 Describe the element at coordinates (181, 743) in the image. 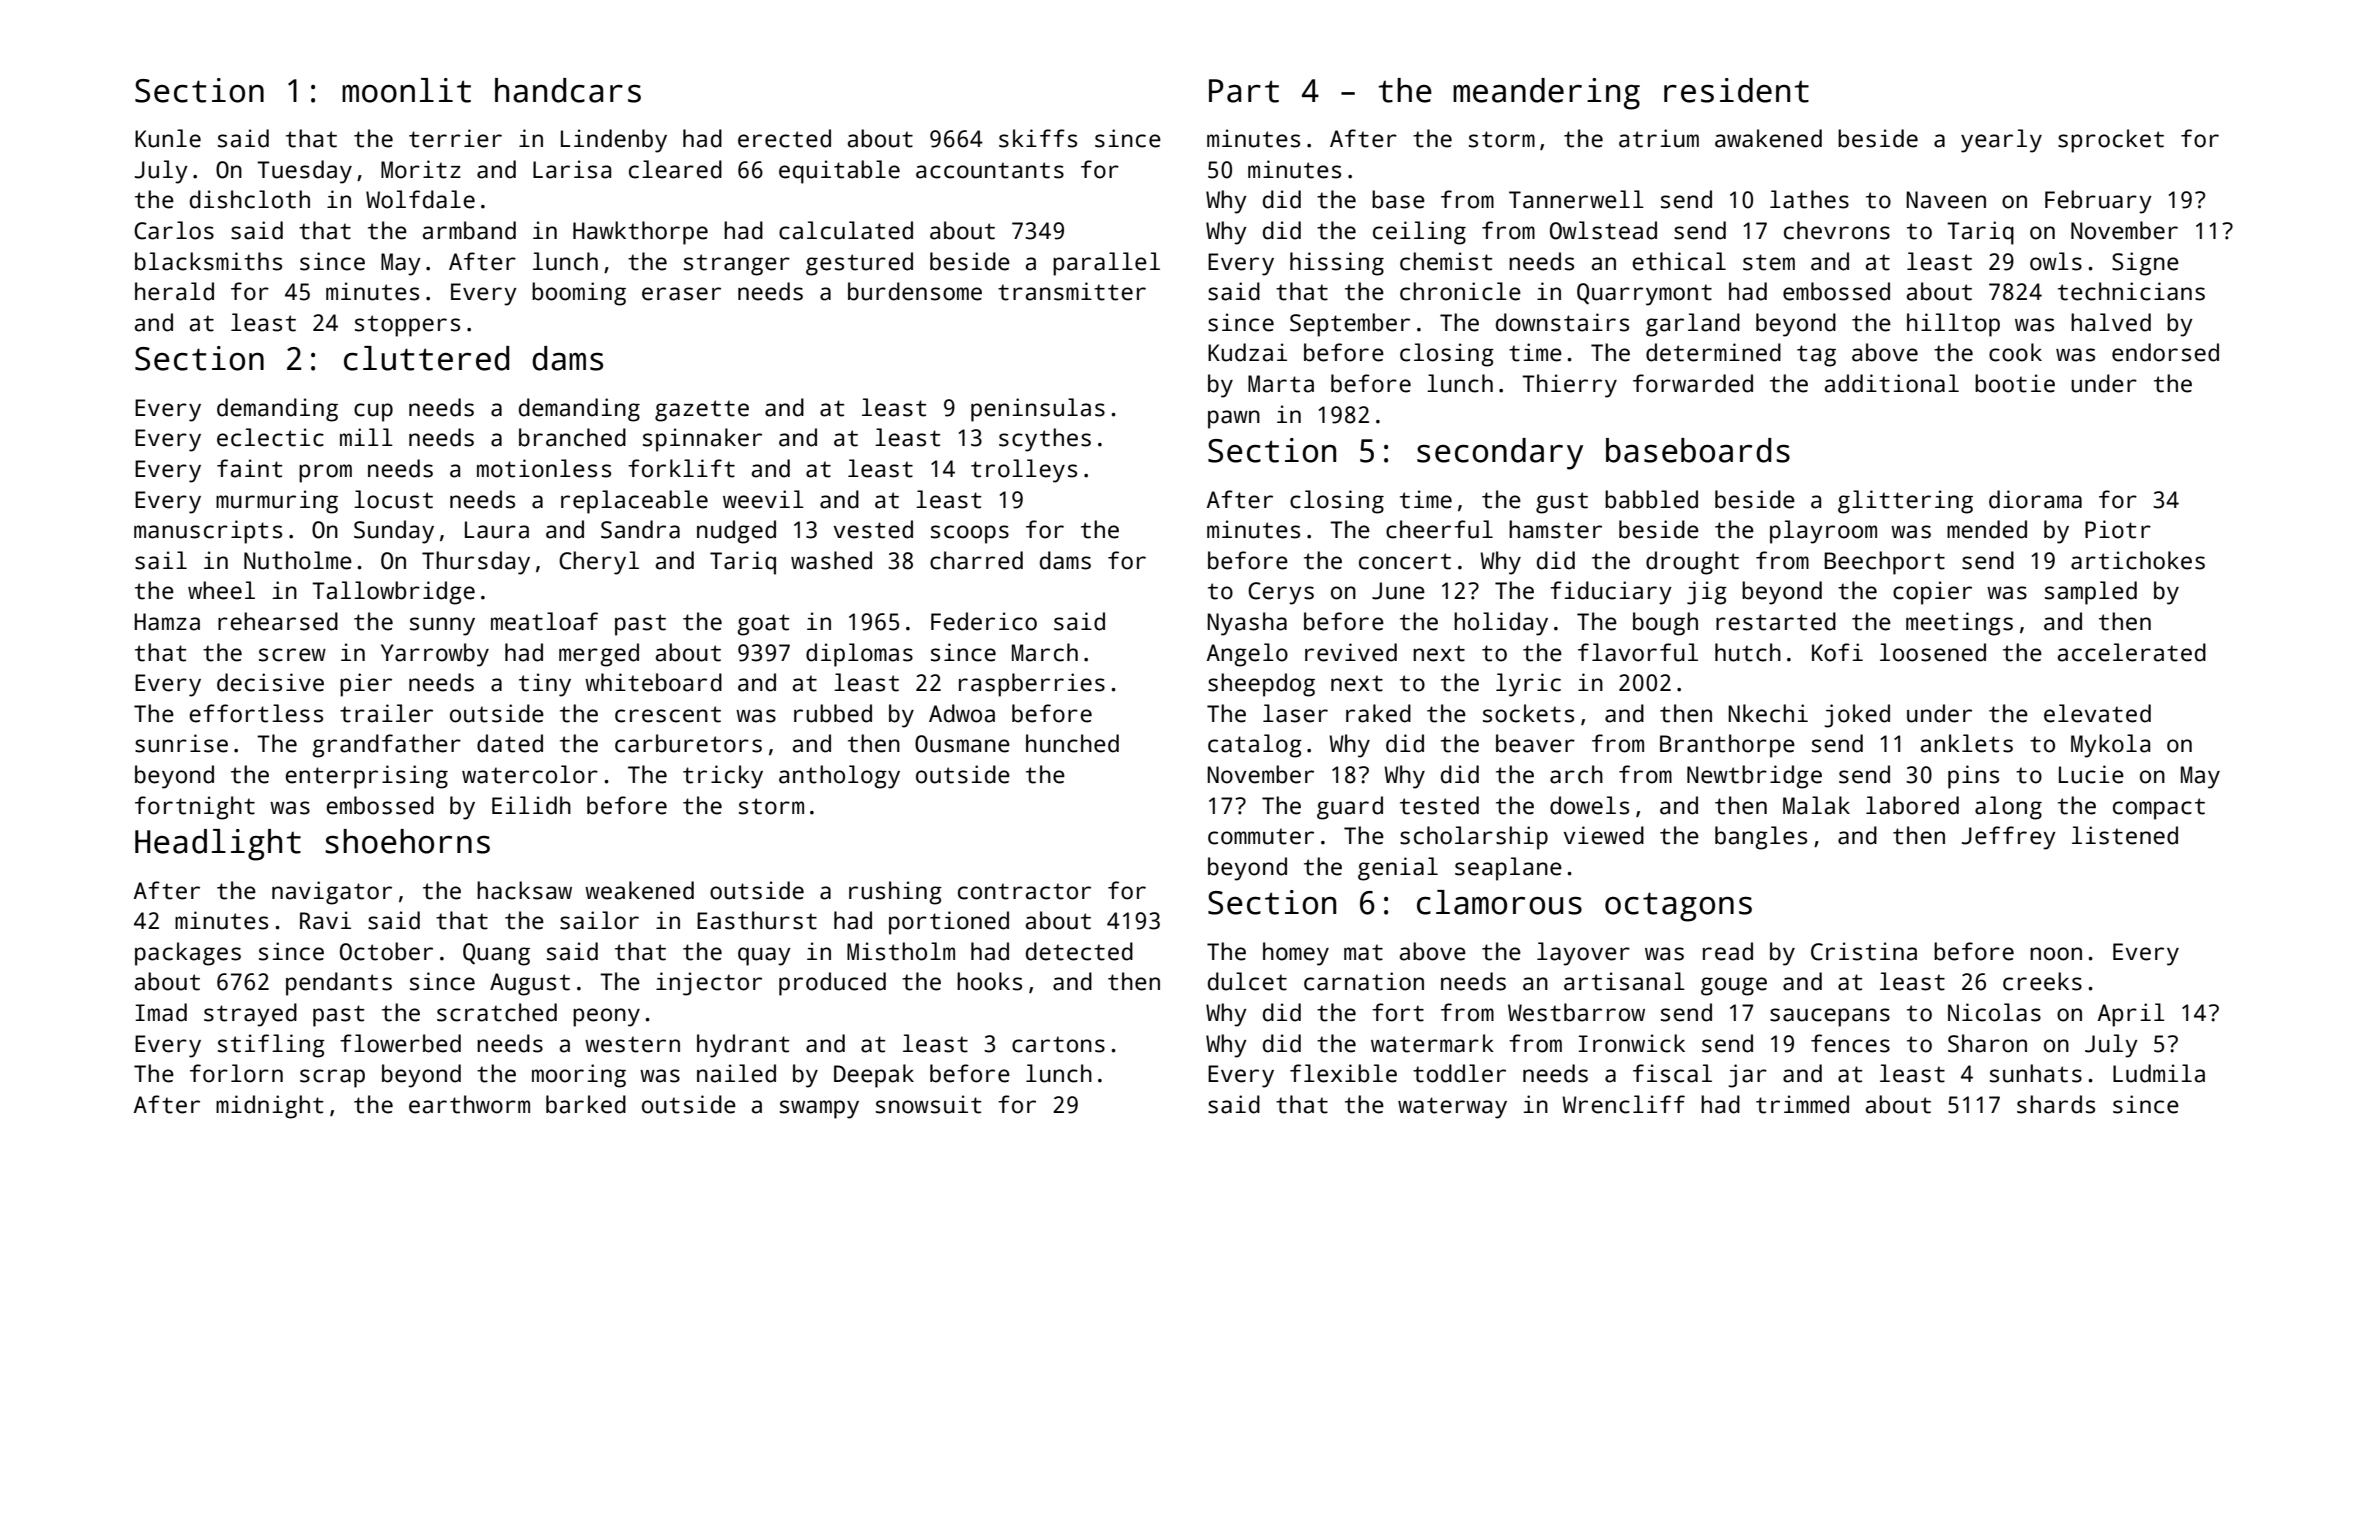

I see `sunrise` at that location.
